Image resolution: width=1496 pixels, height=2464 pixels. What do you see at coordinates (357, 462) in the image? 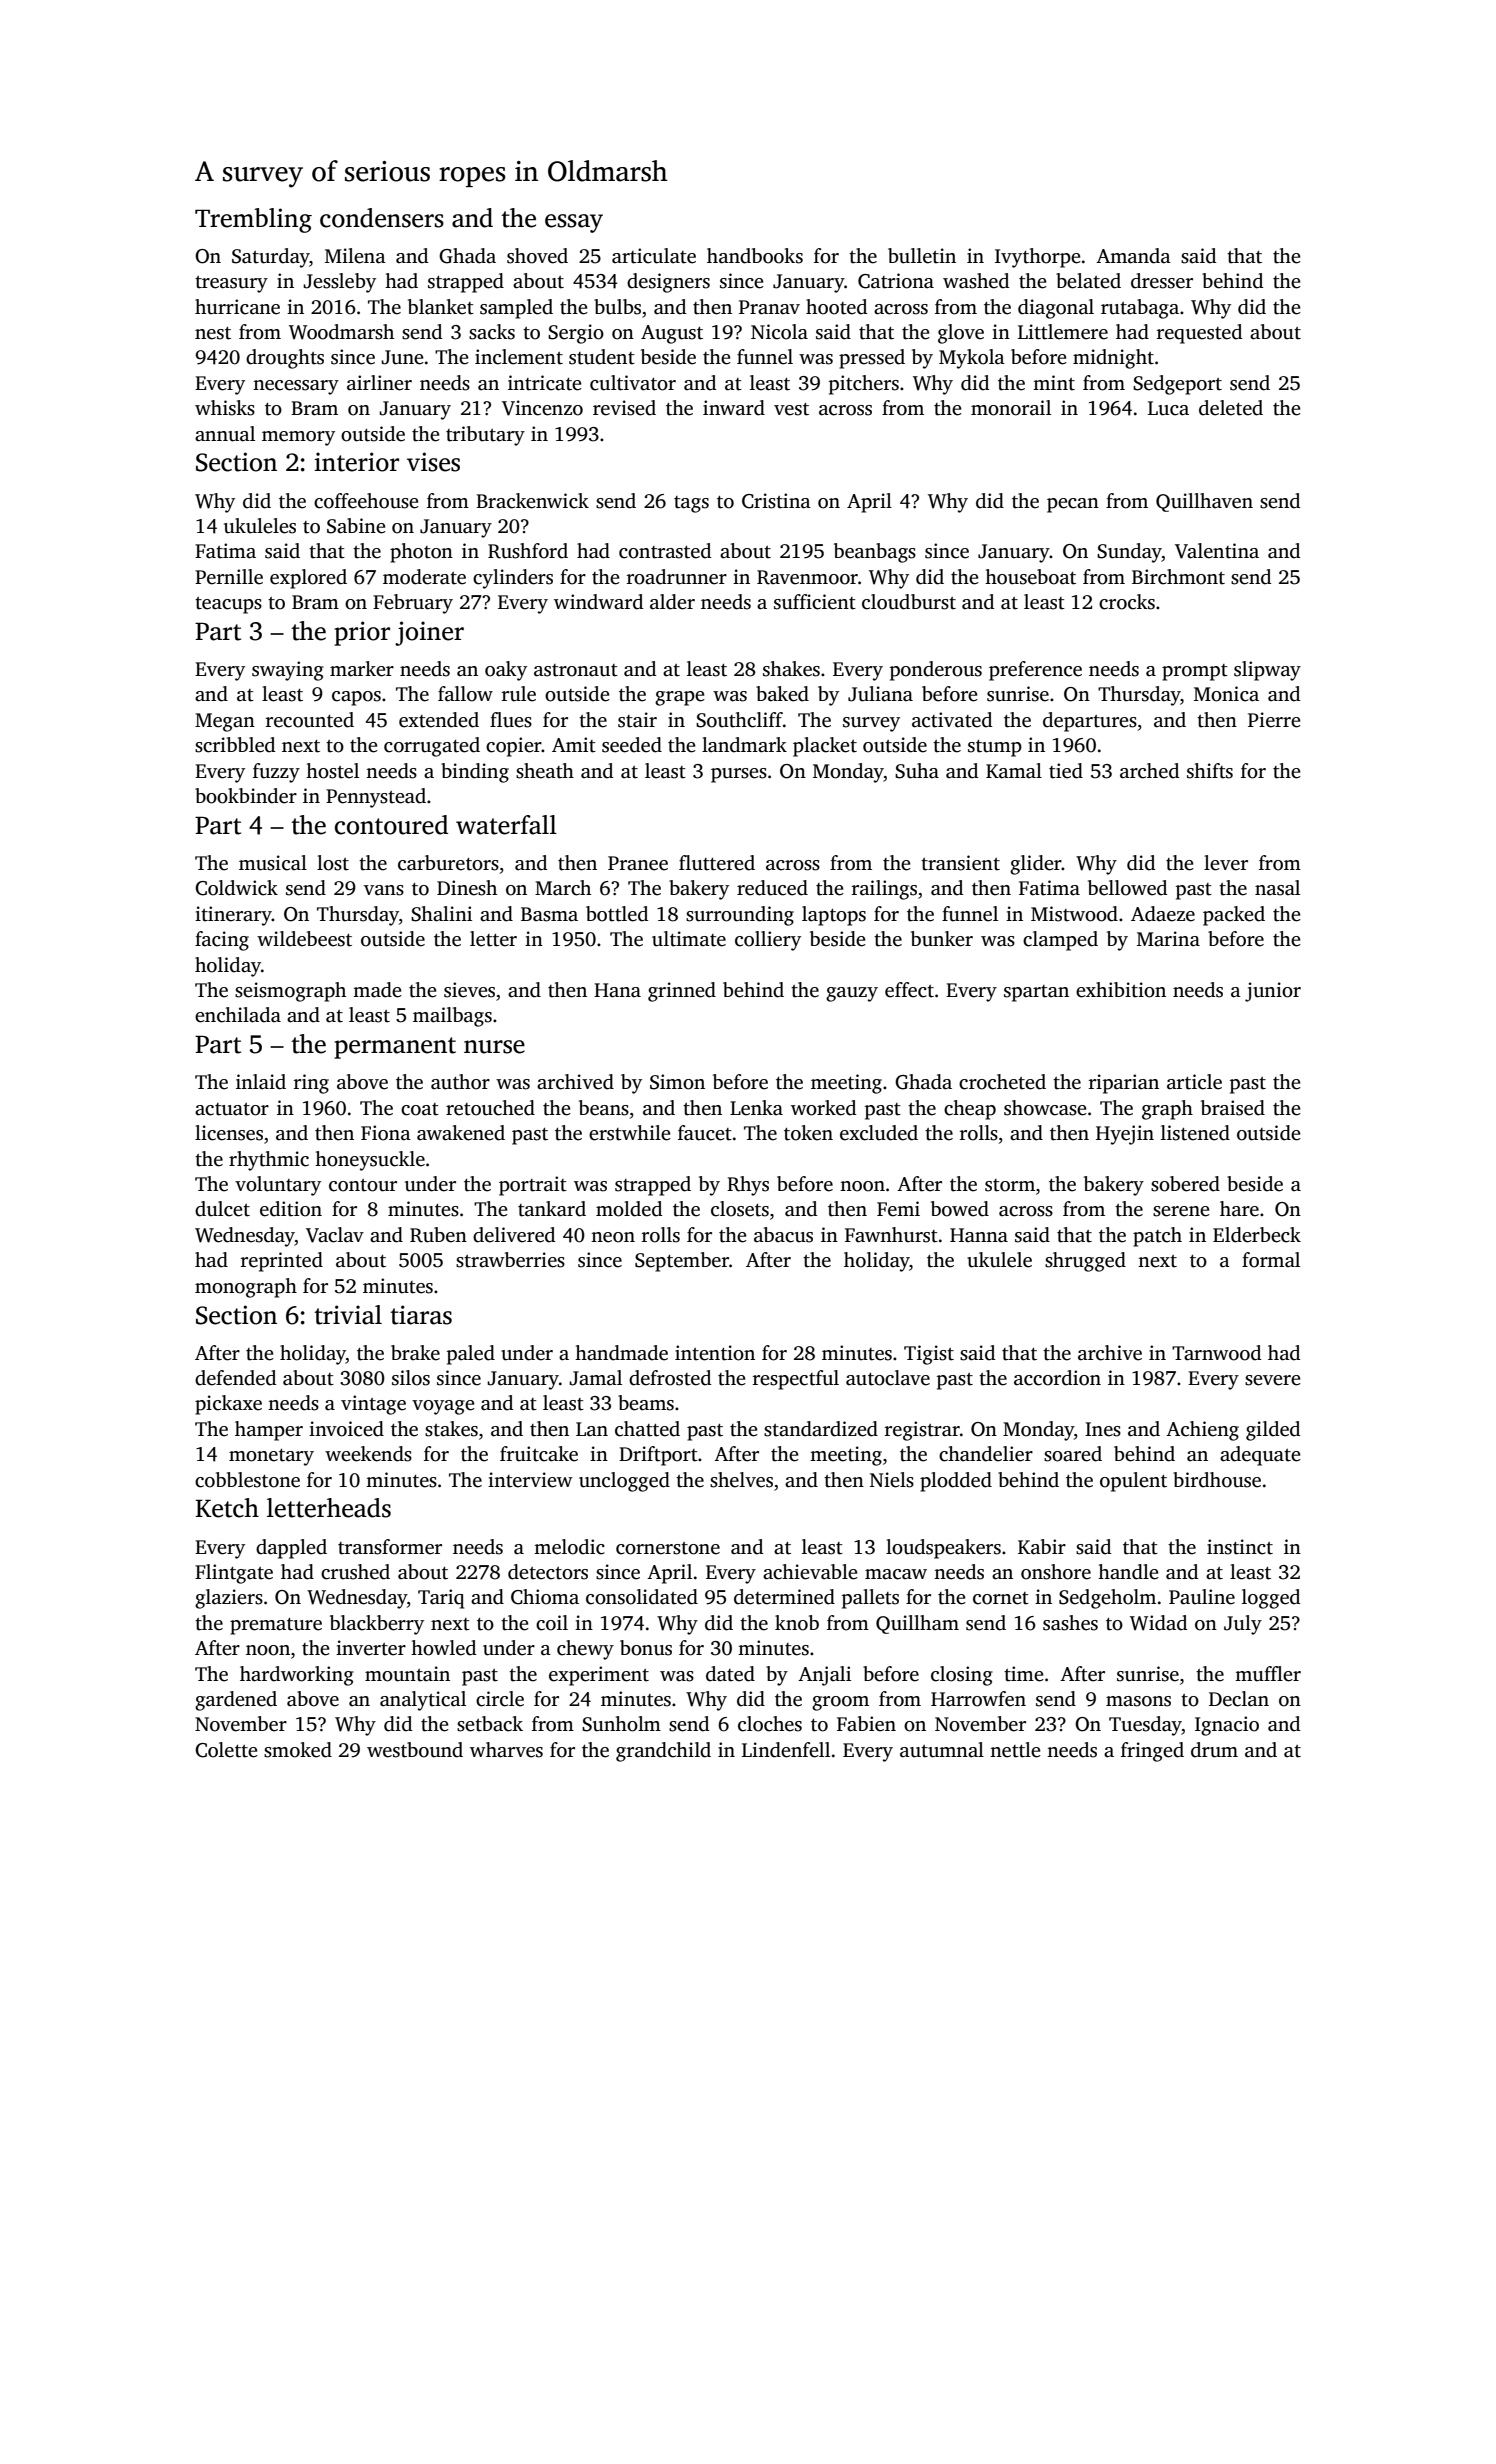
I see `interior` at bounding box center [357, 462].
